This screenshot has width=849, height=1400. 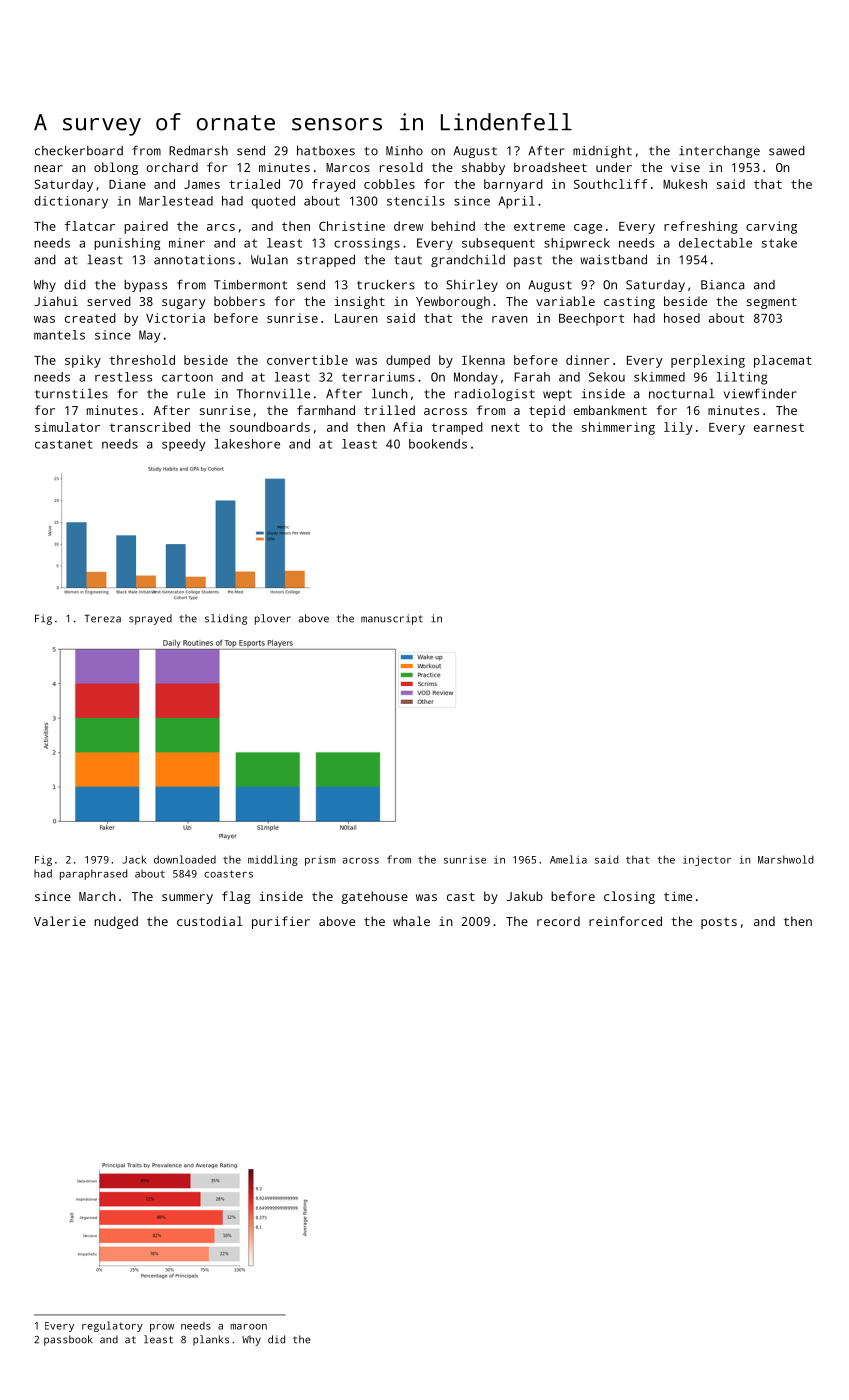 I want to click on Amelia, so click(x=568, y=859).
